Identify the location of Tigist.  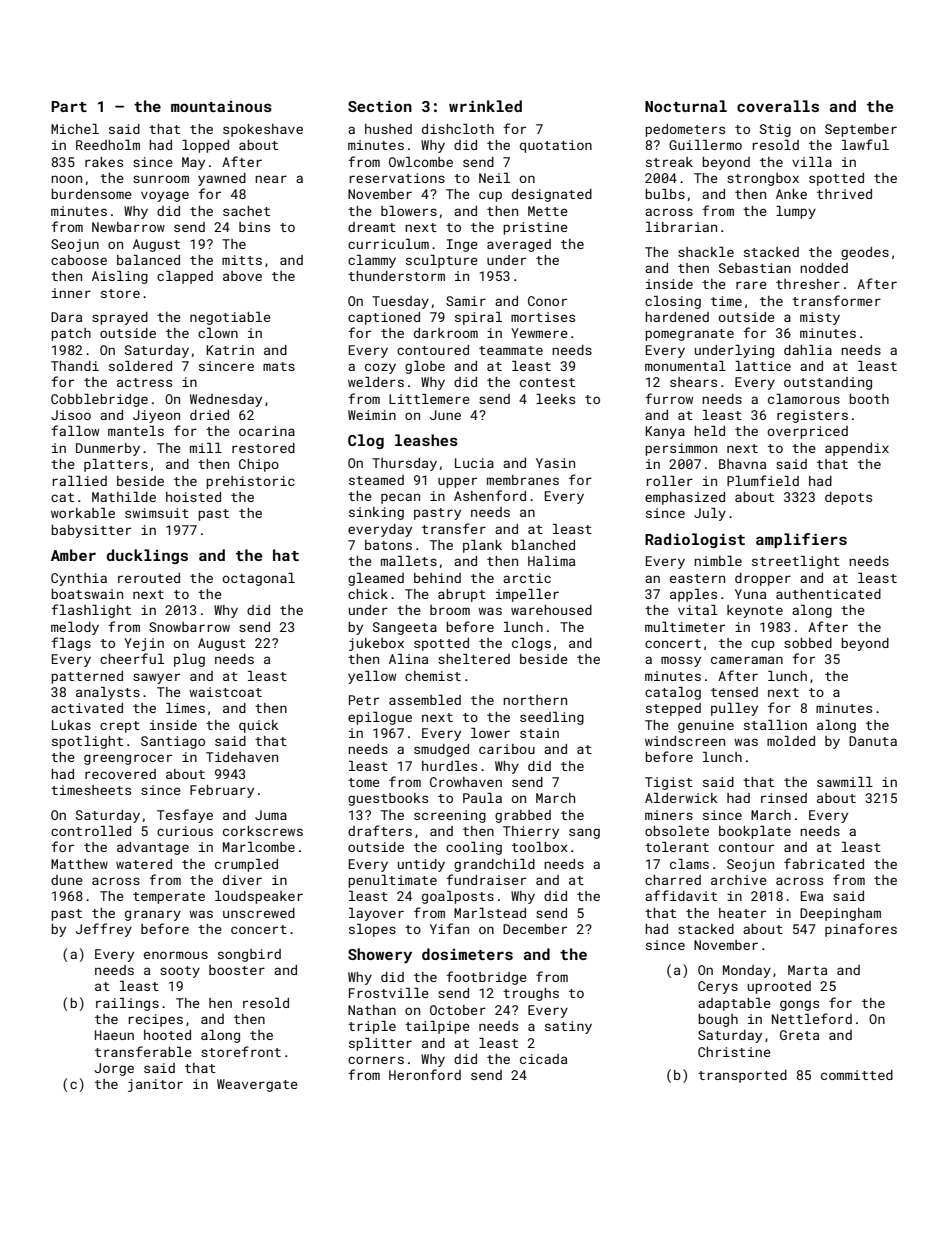
(669, 783).
